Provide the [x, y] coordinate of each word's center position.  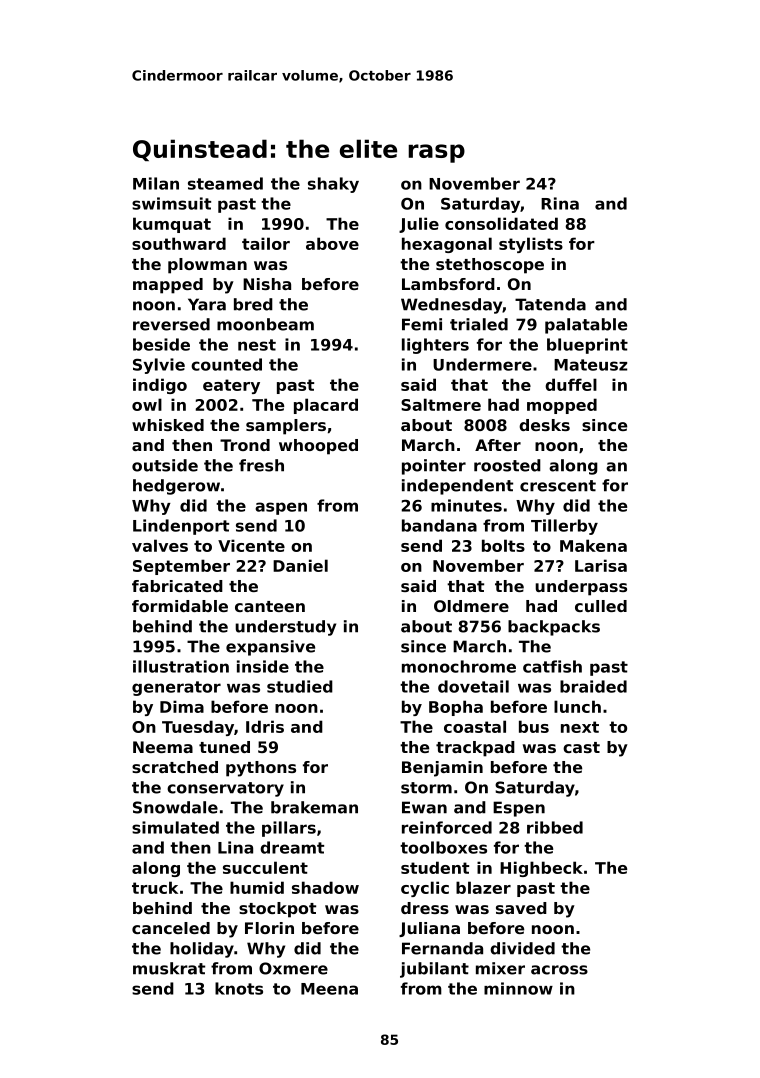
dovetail [473, 686]
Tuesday [198, 728]
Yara [207, 304]
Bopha [456, 708]
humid [257, 887]
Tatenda [550, 304]
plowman [207, 266]
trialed [479, 324]
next [580, 727]
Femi [422, 324]
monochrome [459, 666]
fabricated [177, 586]
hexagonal [447, 245]
